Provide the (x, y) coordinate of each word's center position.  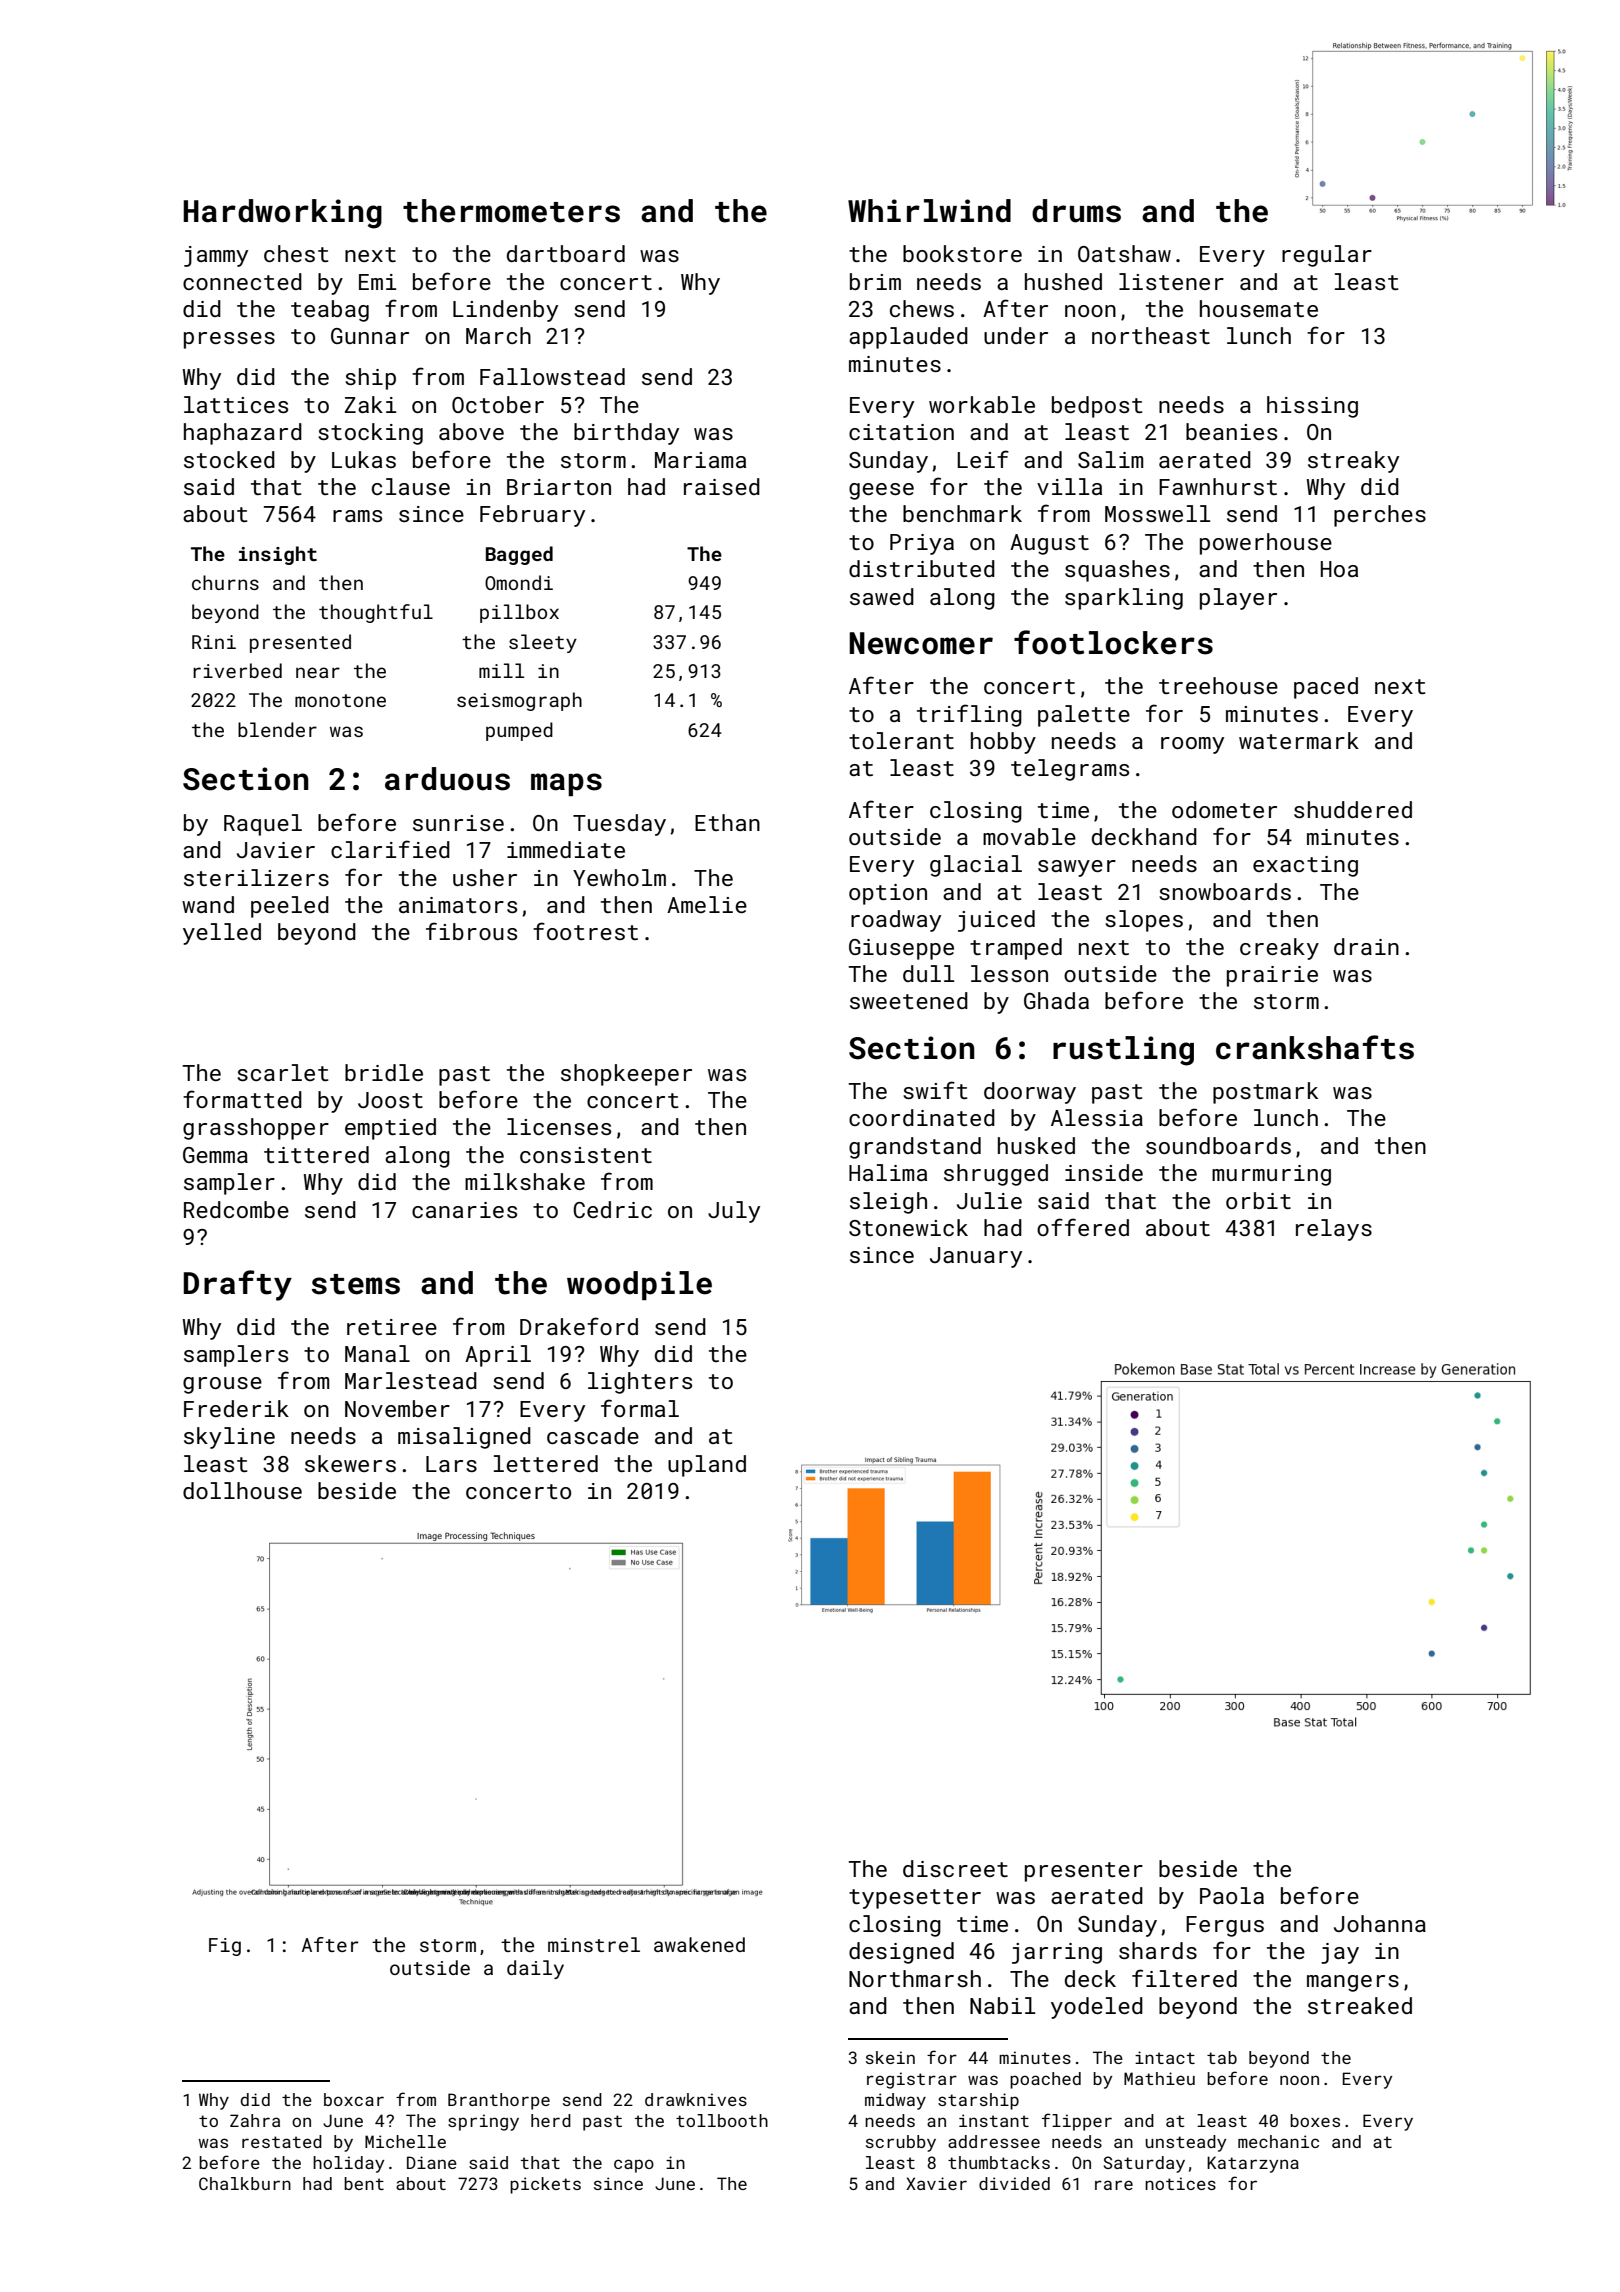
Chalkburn (245, 2183)
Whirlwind (929, 211)
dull (929, 973)
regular (1327, 256)
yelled (222, 934)
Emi (378, 282)
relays (1334, 1230)
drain (1366, 946)
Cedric (612, 1209)
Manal (377, 1353)
